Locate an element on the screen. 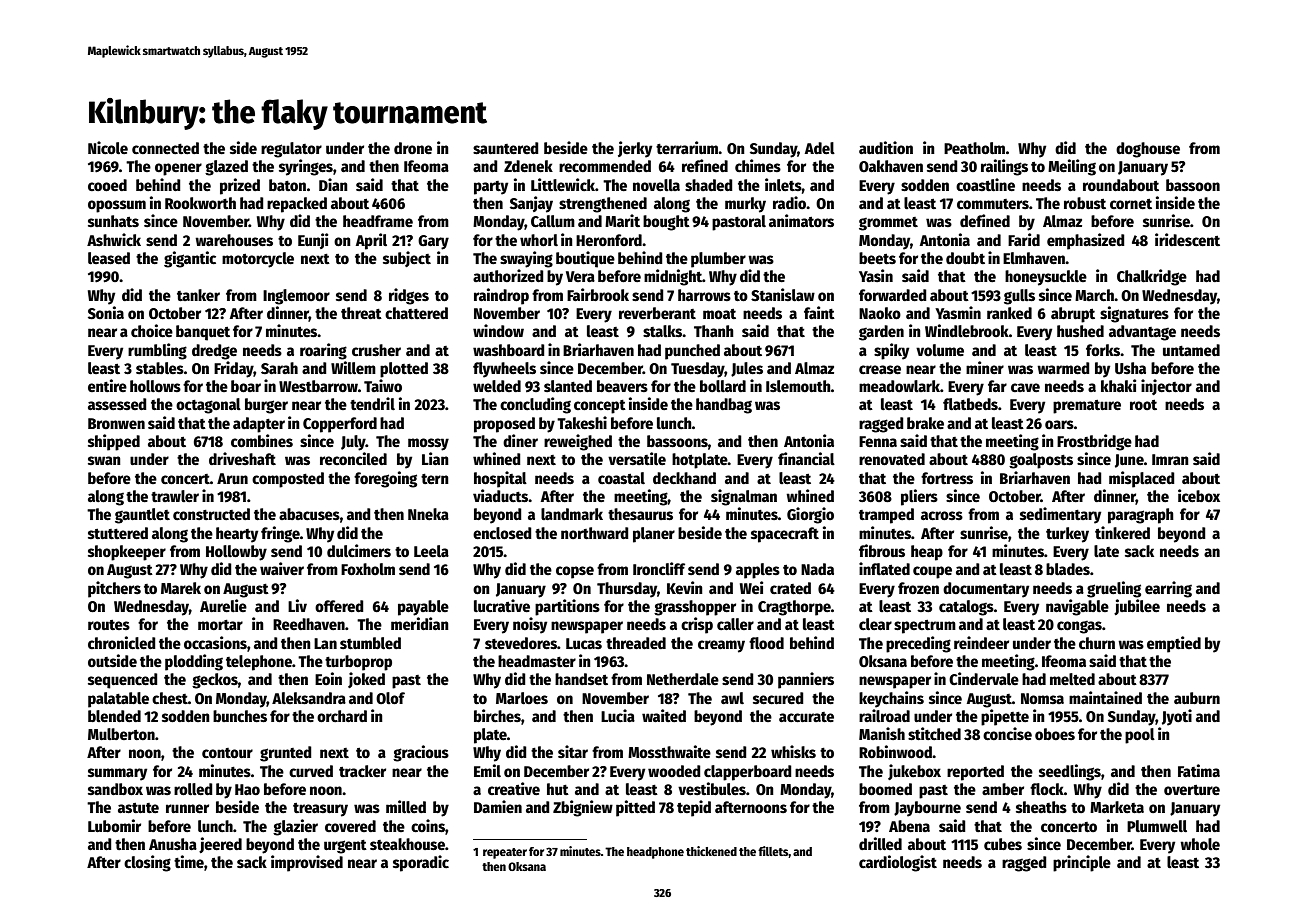 The width and height of the screenshot is (1308, 924). headframe is located at coordinates (378, 221).
